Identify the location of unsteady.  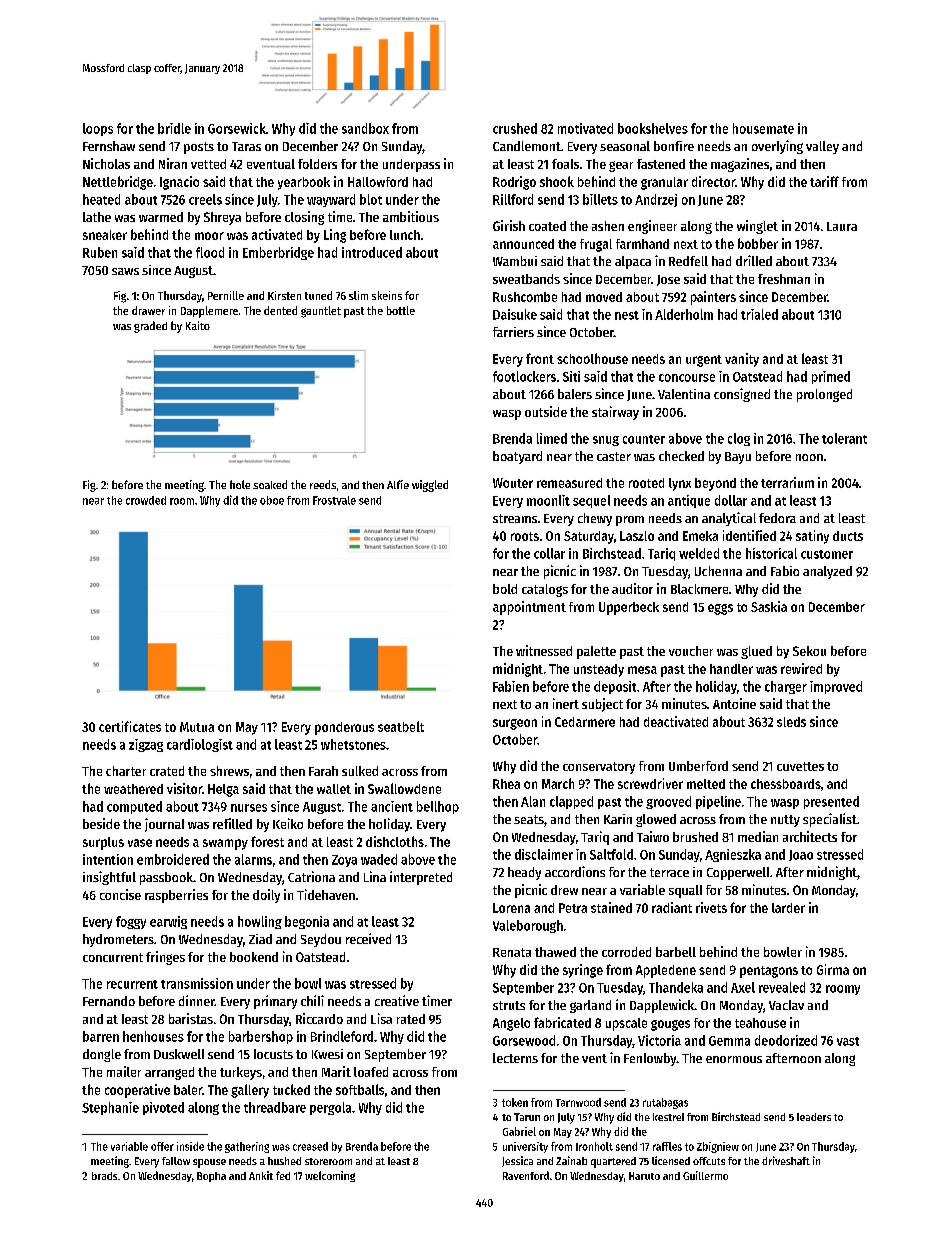
(599, 670).
